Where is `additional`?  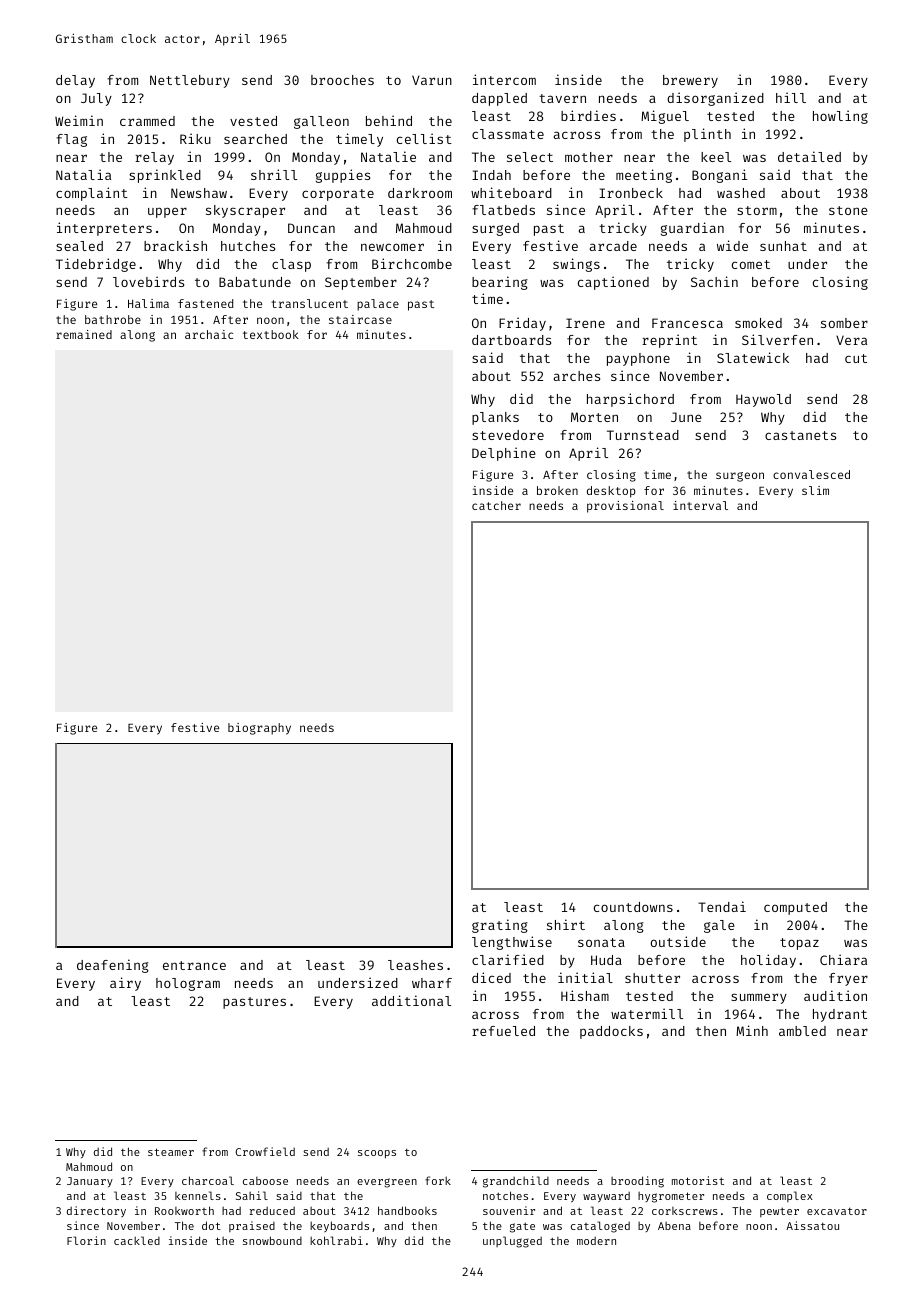
additional is located at coordinates (411, 1000).
